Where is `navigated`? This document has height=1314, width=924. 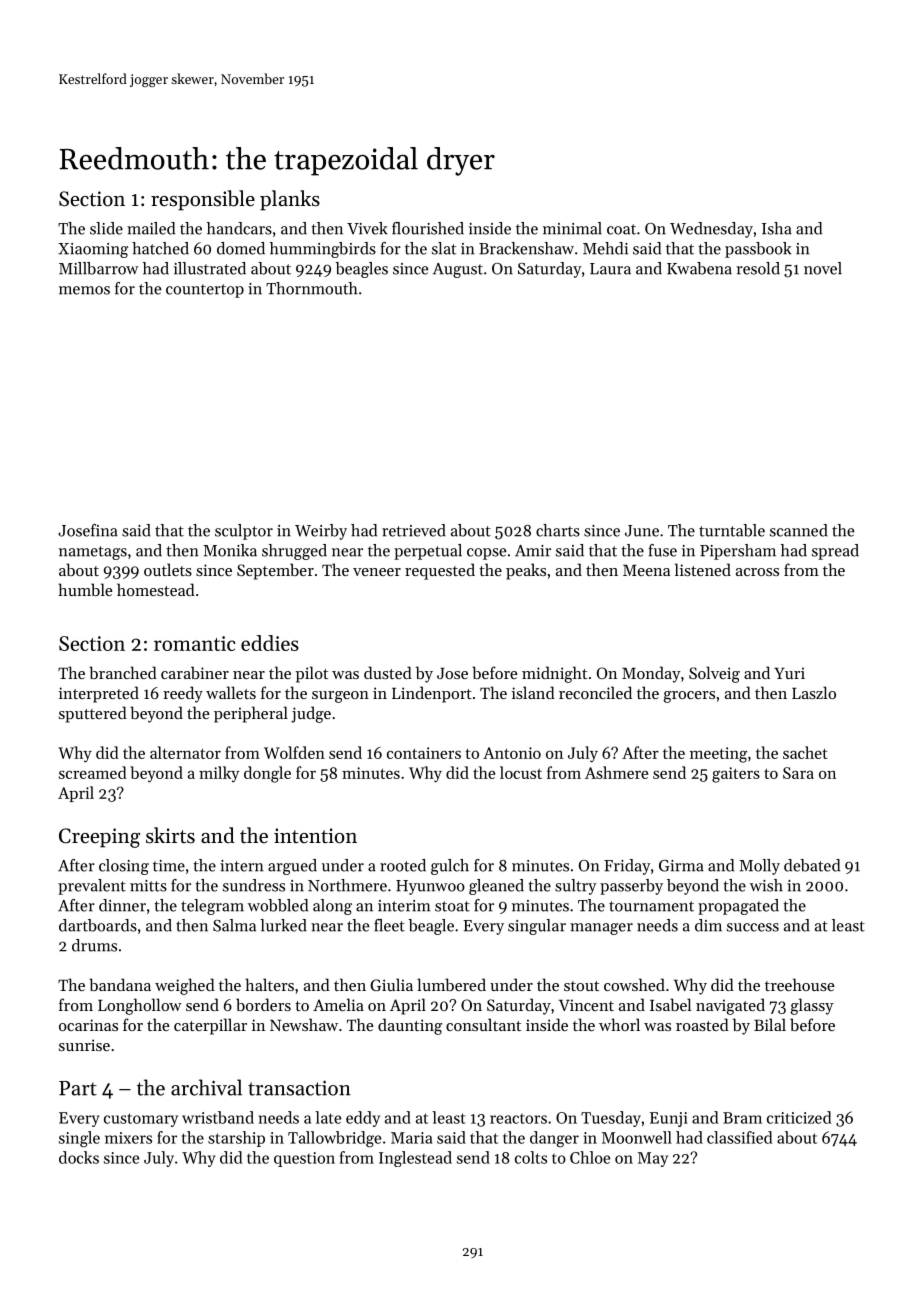
navigated is located at coordinates (730, 1006).
